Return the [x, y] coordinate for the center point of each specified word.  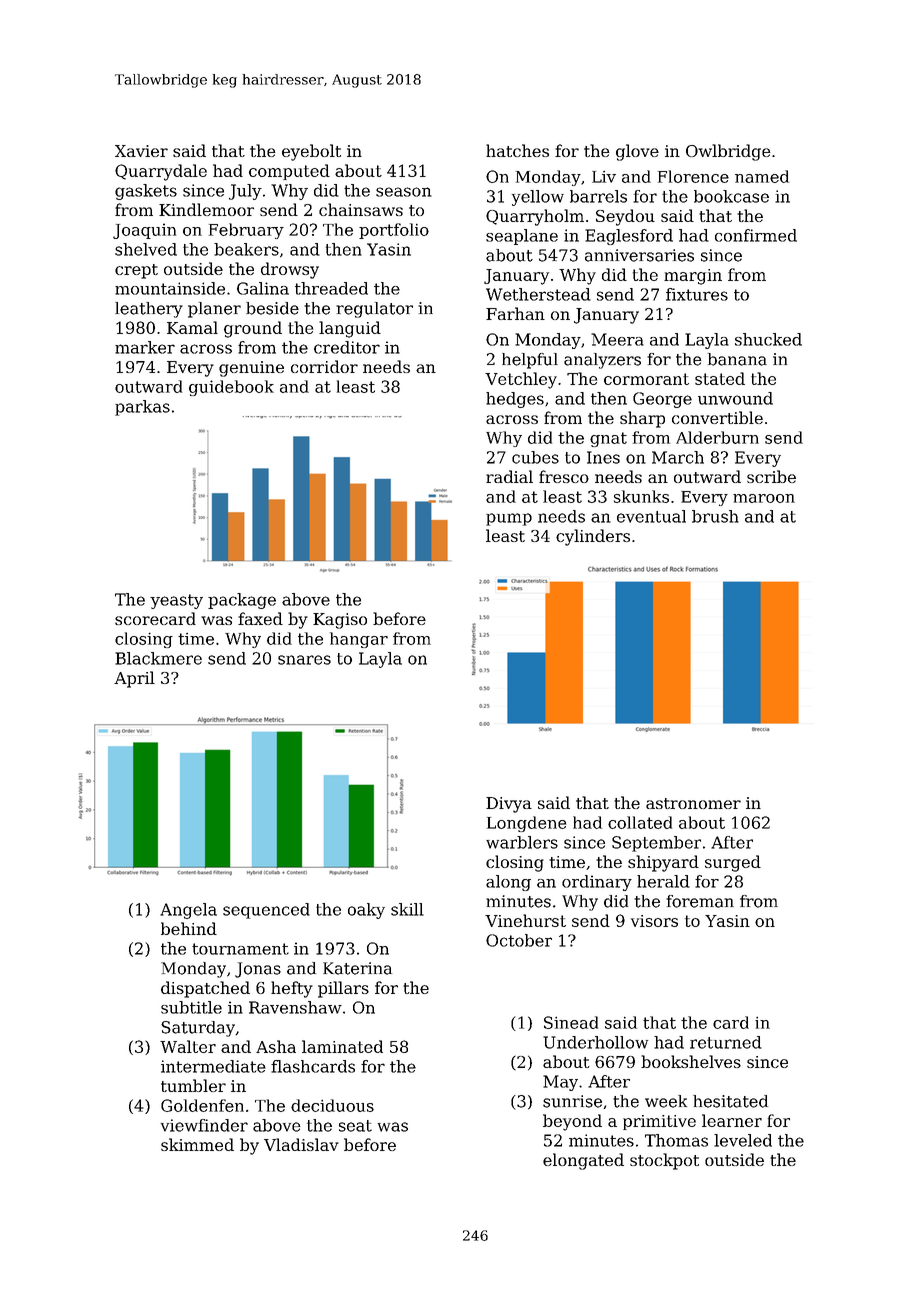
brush [715, 516]
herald [663, 881]
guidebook [231, 388]
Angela [188, 911]
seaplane [522, 237]
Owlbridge [728, 152]
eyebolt [311, 152]
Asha [276, 1046]
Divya [509, 805]
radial [509, 476]
